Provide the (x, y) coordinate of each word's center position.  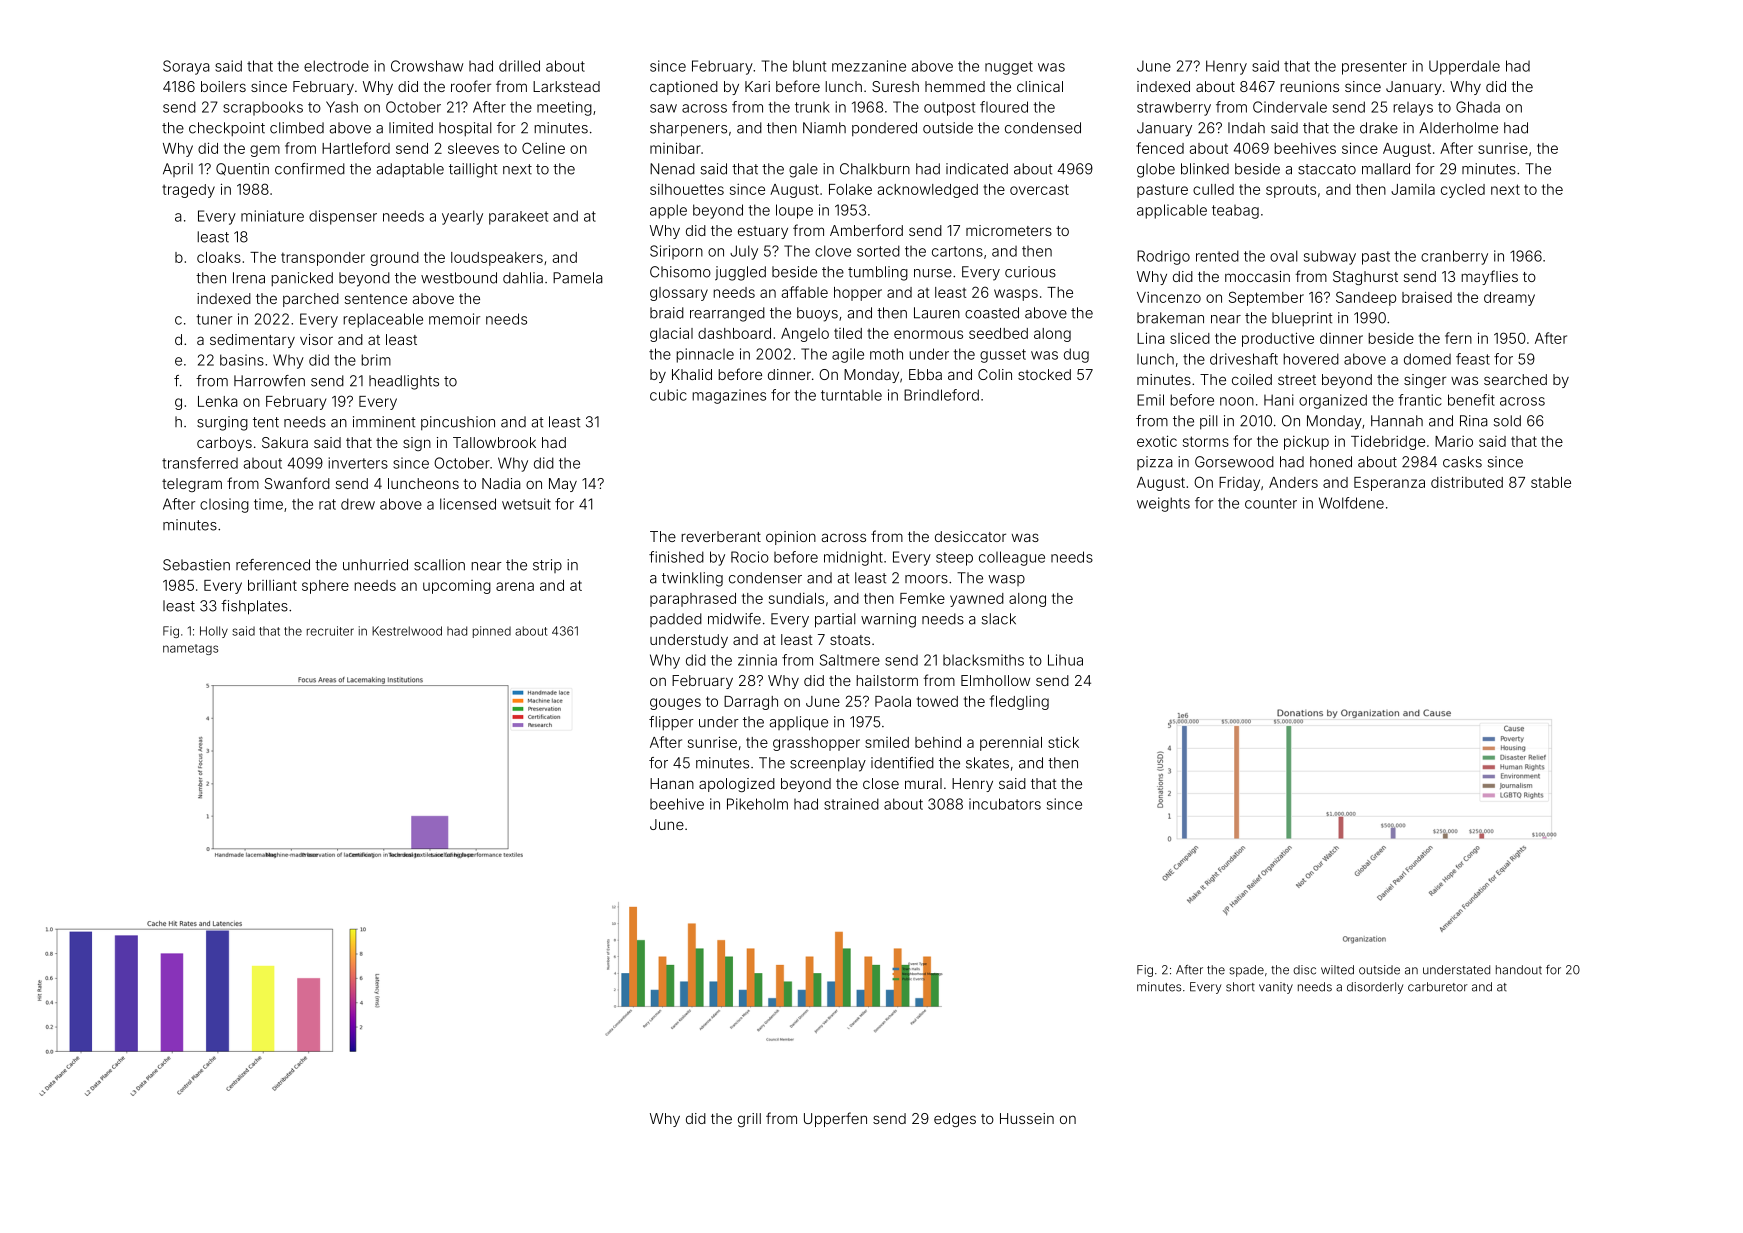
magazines (729, 396)
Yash (342, 107)
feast (1473, 359)
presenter (1374, 68)
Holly (214, 632)
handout (1519, 970)
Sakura (285, 442)
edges (955, 1120)
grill (749, 1120)
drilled (519, 66)
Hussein (1027, 1118)
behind (938, 742)
